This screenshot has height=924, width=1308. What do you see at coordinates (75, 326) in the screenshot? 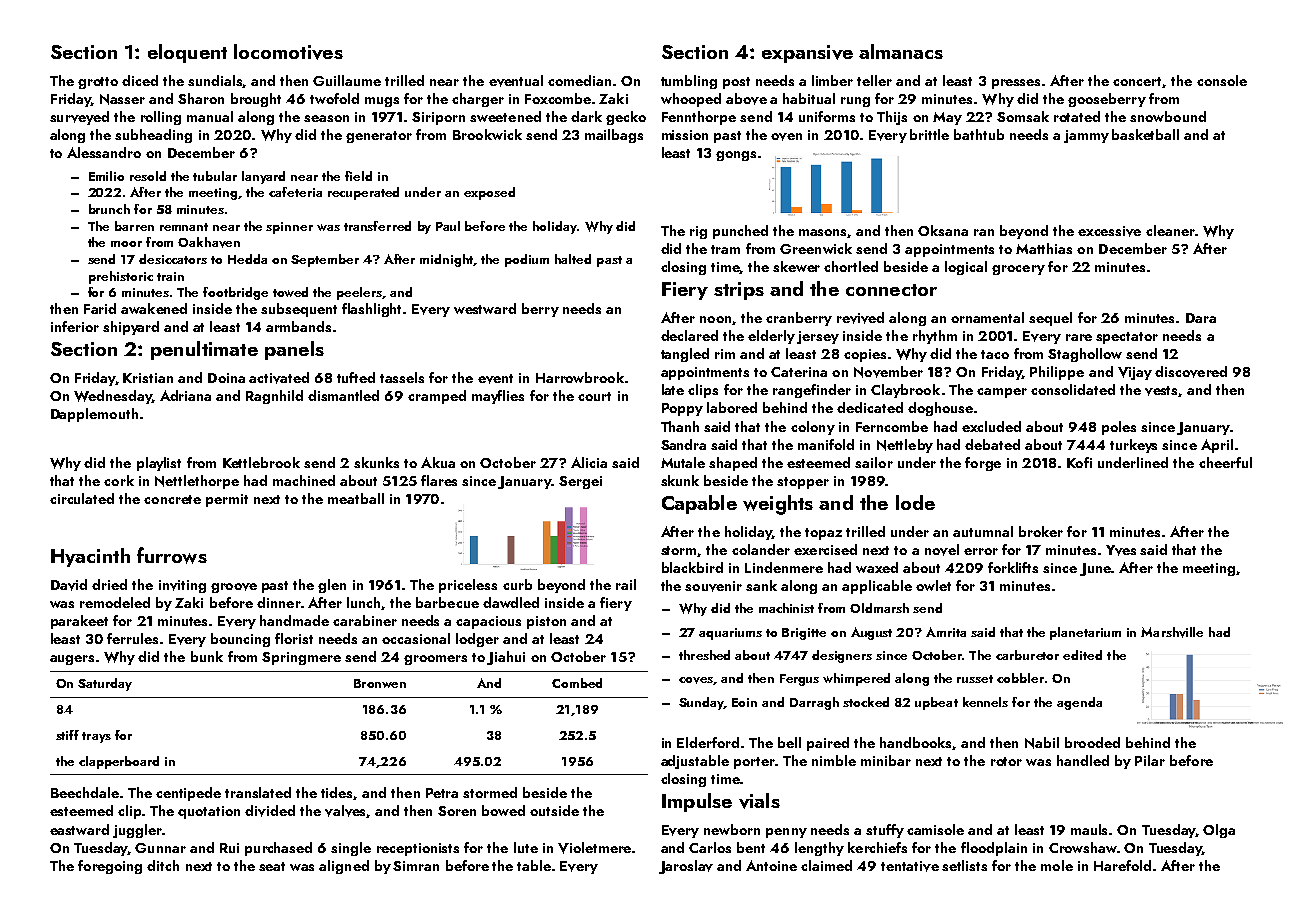
I see `inferior` at bounding box center [75, 326].
